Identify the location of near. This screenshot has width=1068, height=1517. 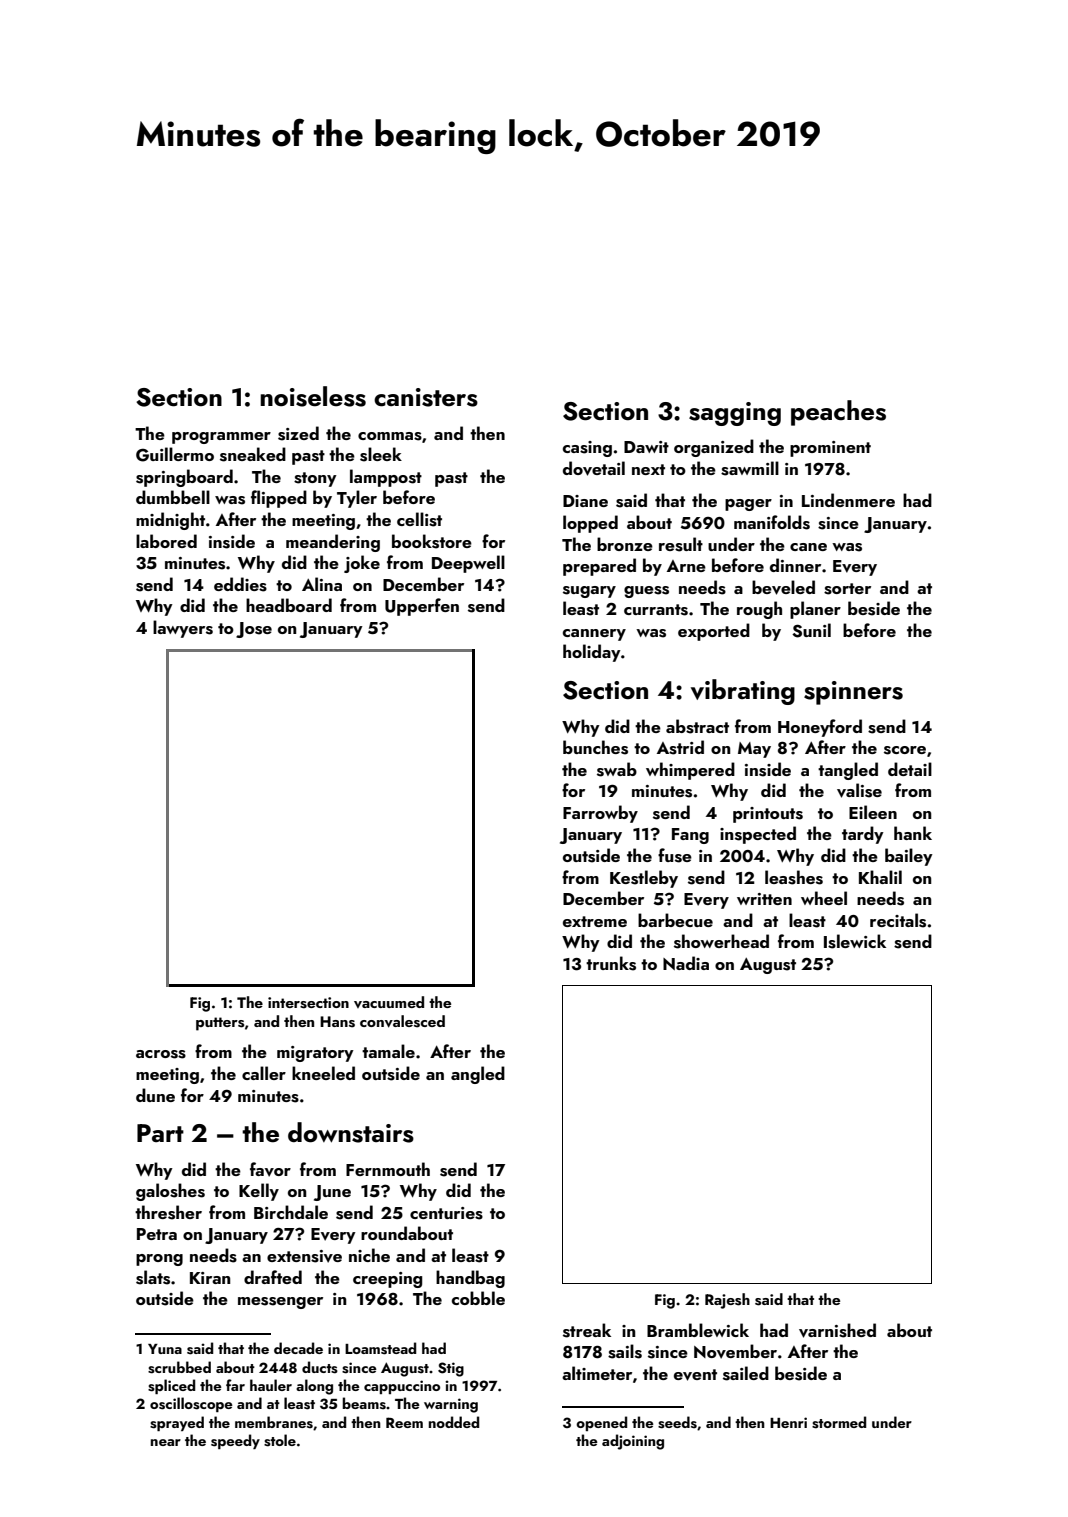
(166, 1442).
